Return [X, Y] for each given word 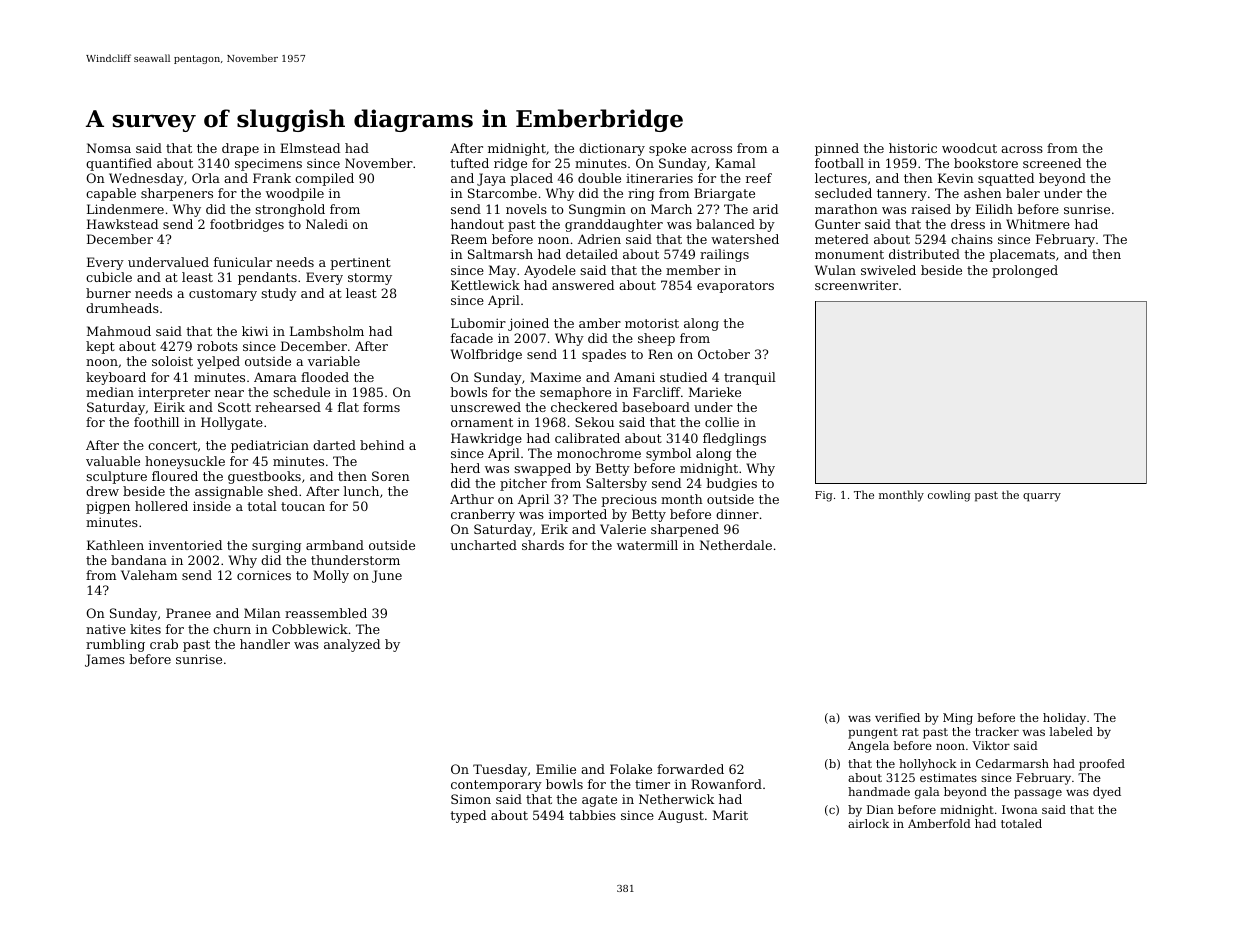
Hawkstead [122, 224]
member [693, 270]
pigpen [108, 507]
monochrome [599, 453]
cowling [949, 496]
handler [265, 644]
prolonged [1025, 271]
